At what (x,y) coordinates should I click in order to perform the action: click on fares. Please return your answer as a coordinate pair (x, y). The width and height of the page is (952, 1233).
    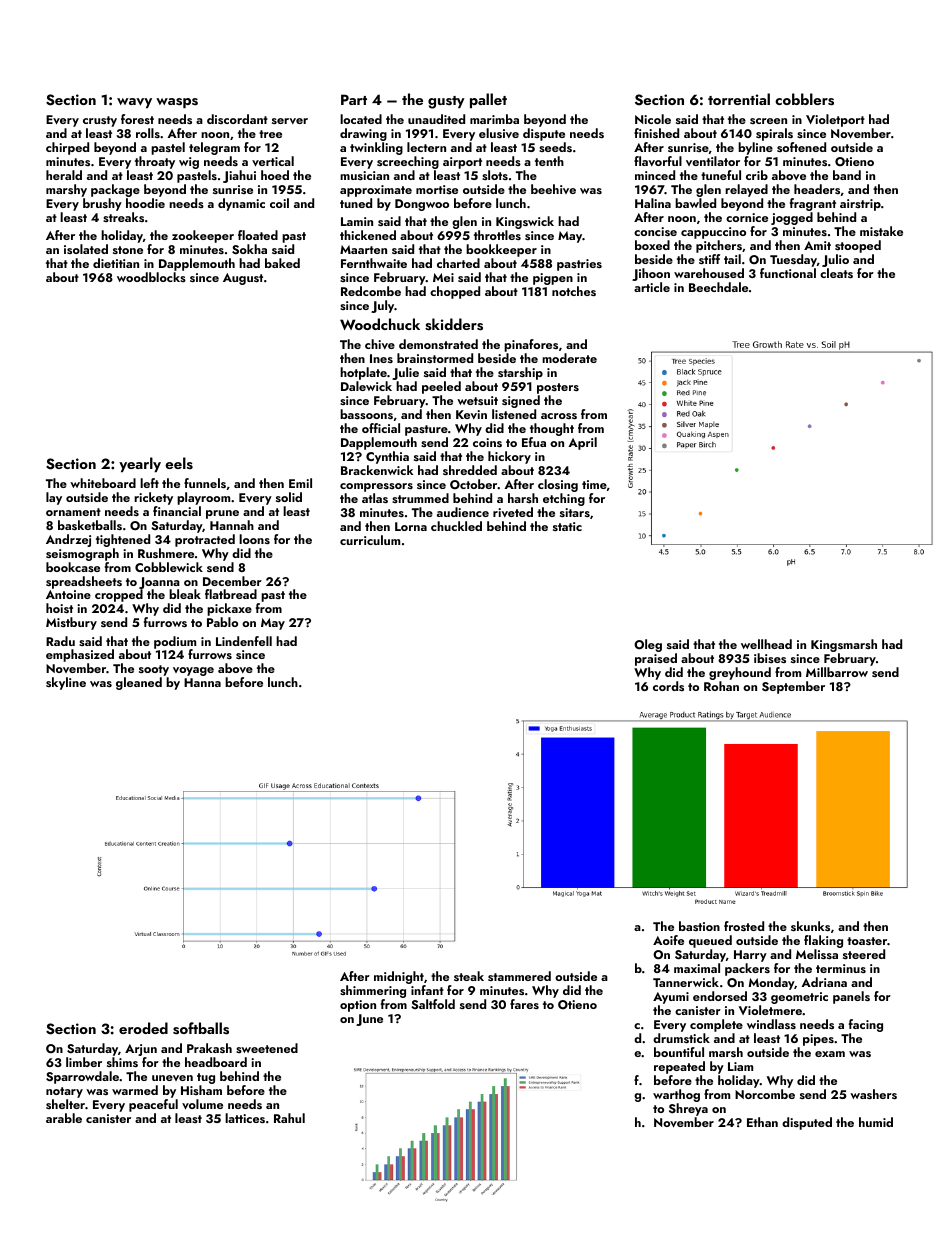
    Looking at the image, I should click on (524, 1004).
